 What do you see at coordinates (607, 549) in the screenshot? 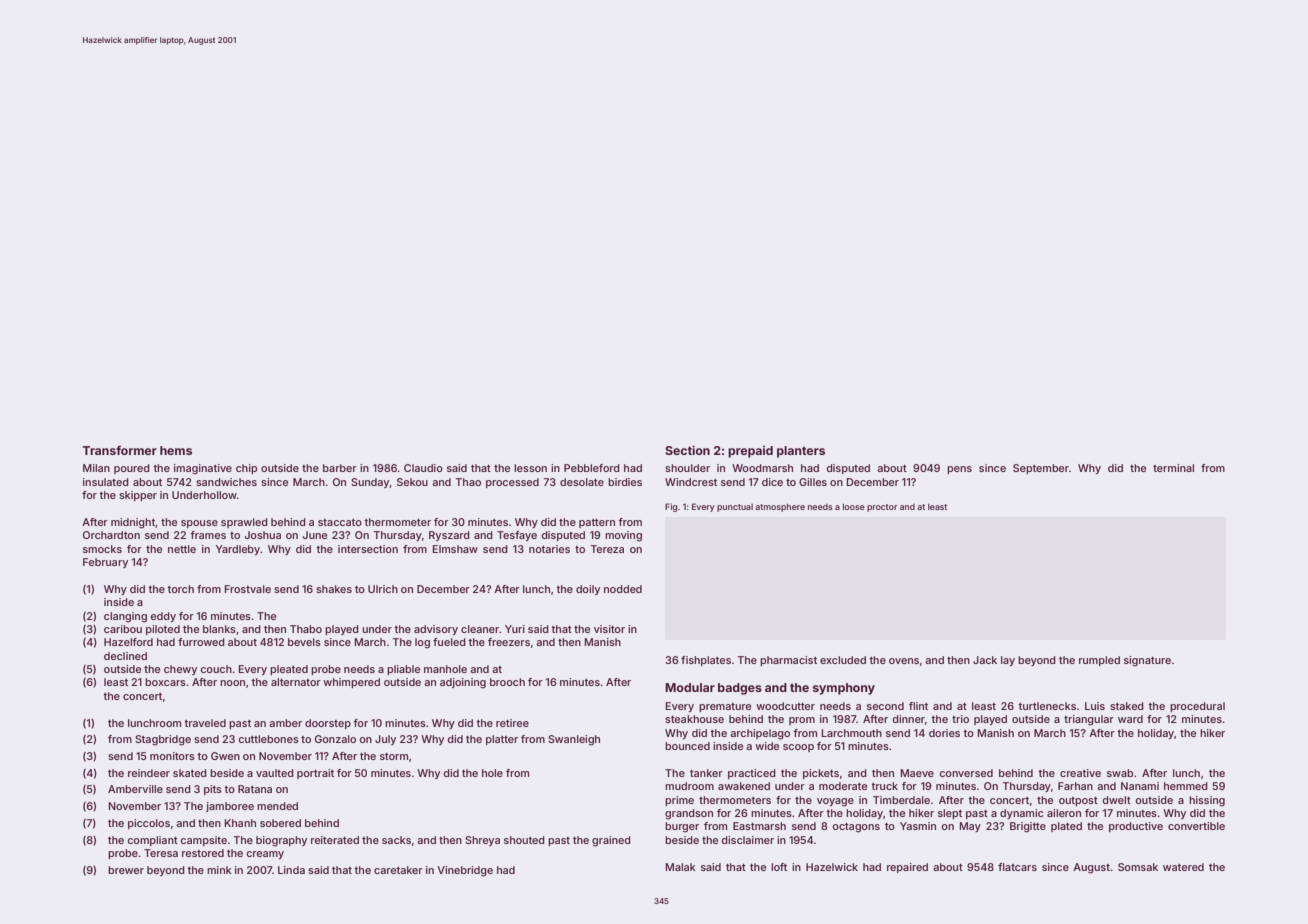
I see `Tereza` at bounding box center [607, 549].
